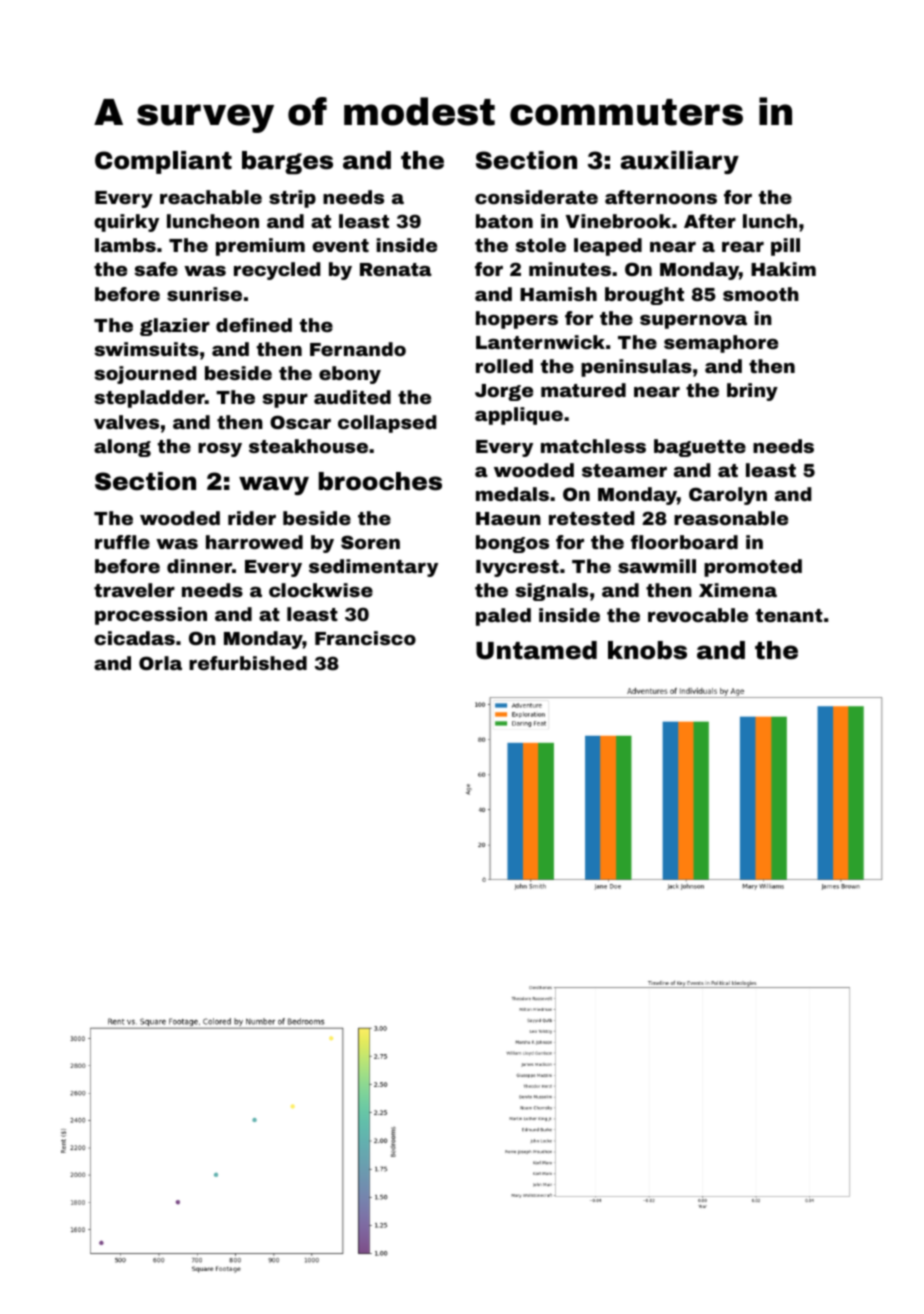 The image size is (924, 1314). I want to click on steamer, so click(624, 470).
